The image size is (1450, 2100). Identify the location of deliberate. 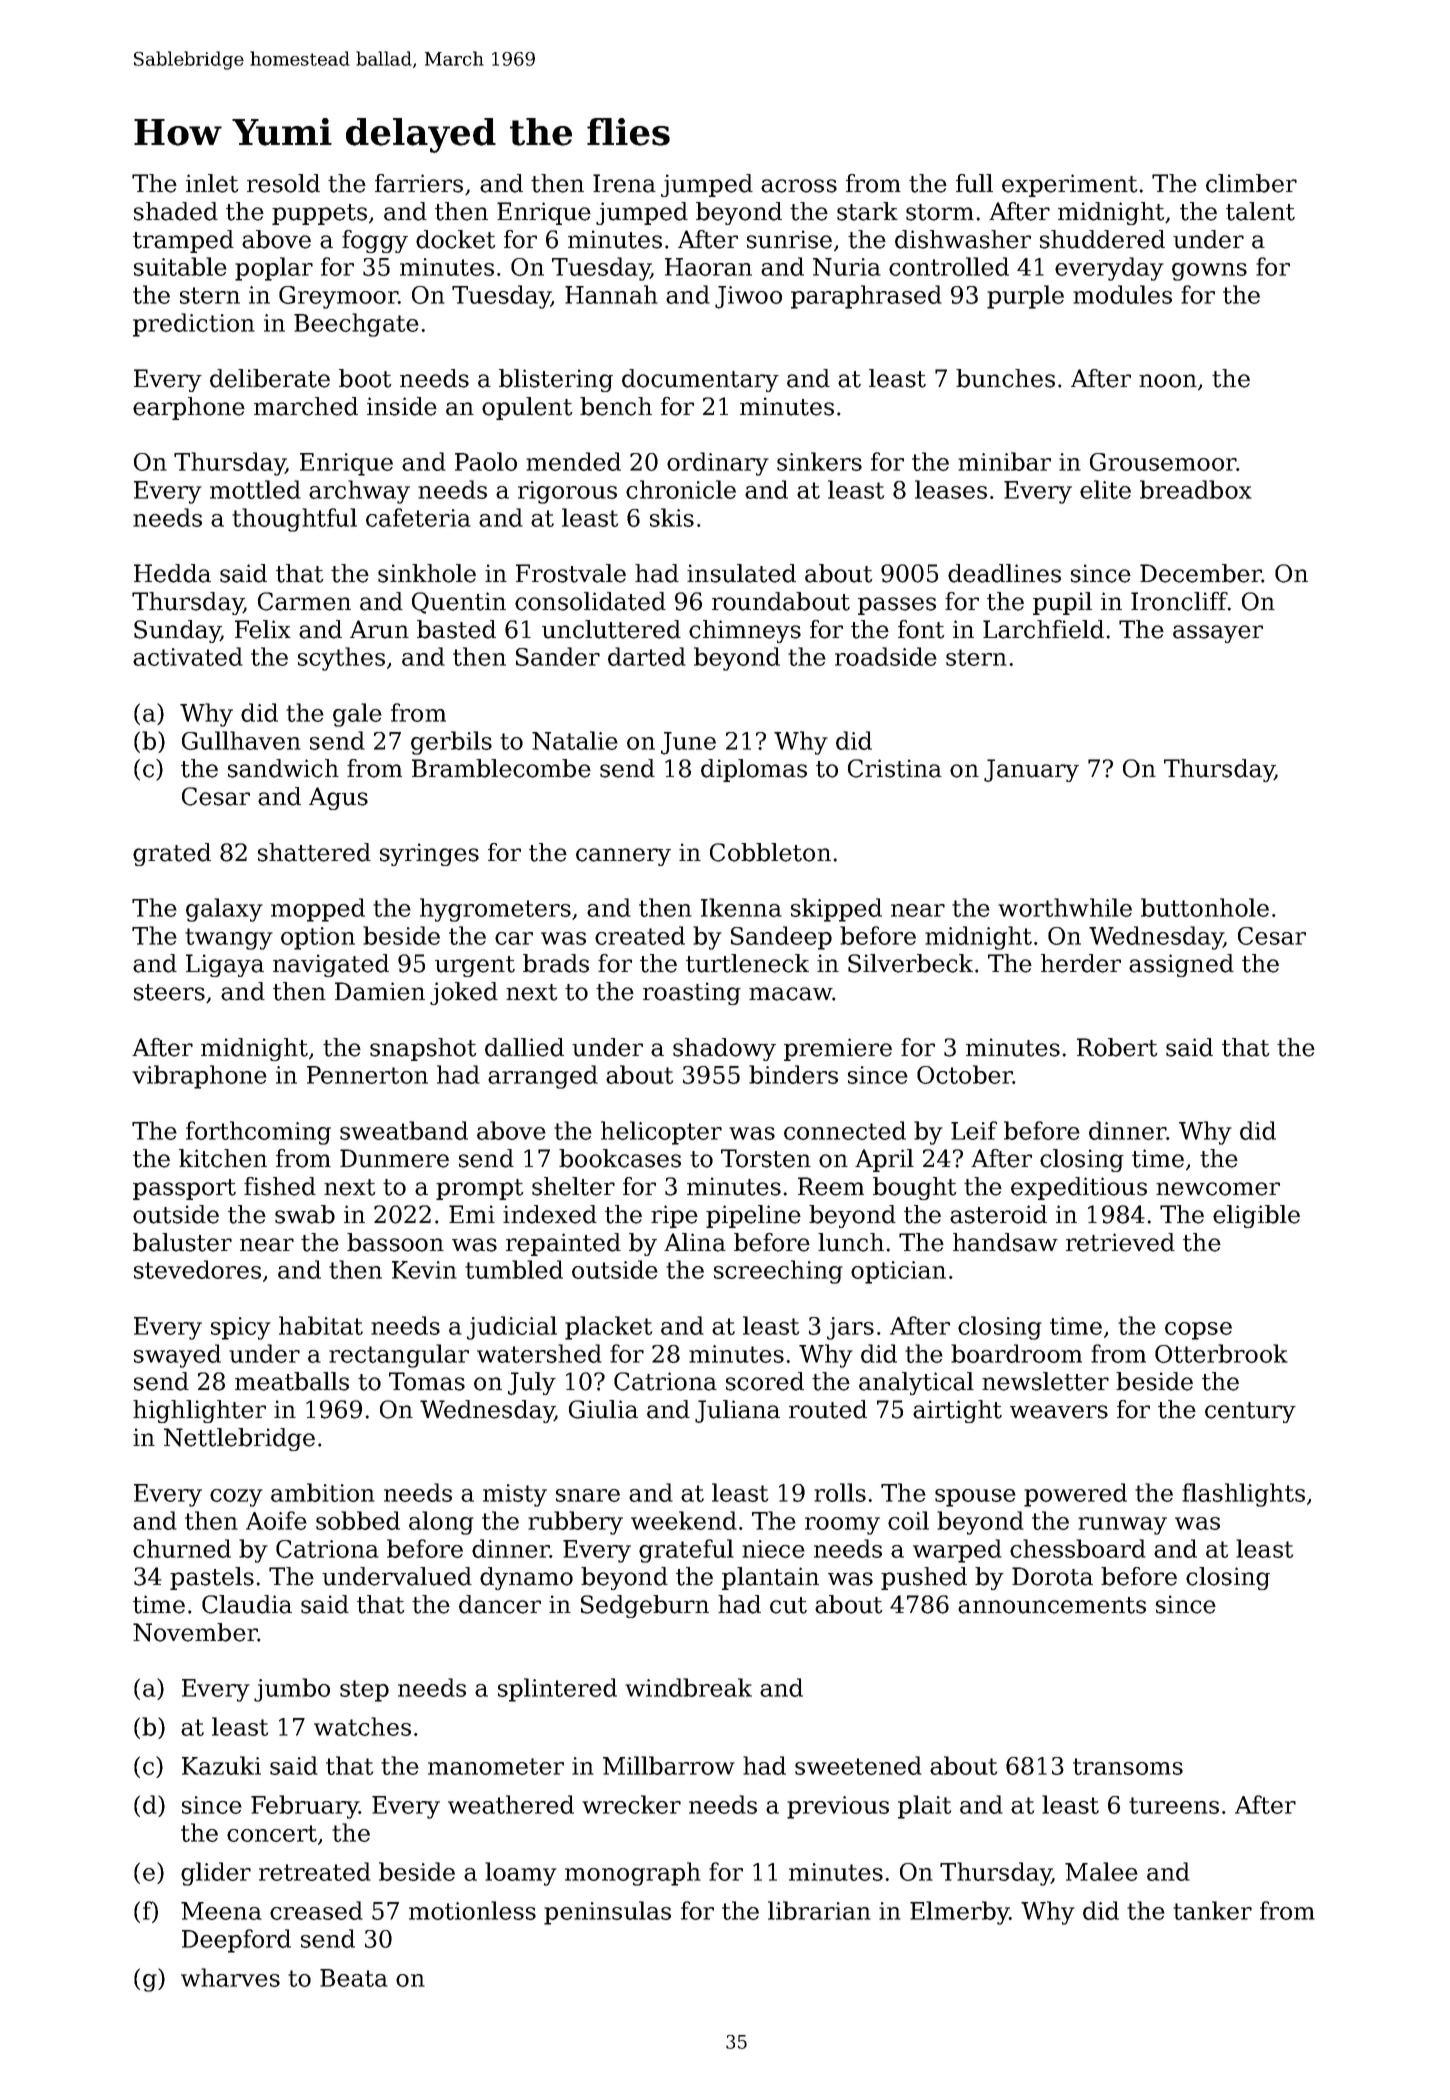
(270, 378).
